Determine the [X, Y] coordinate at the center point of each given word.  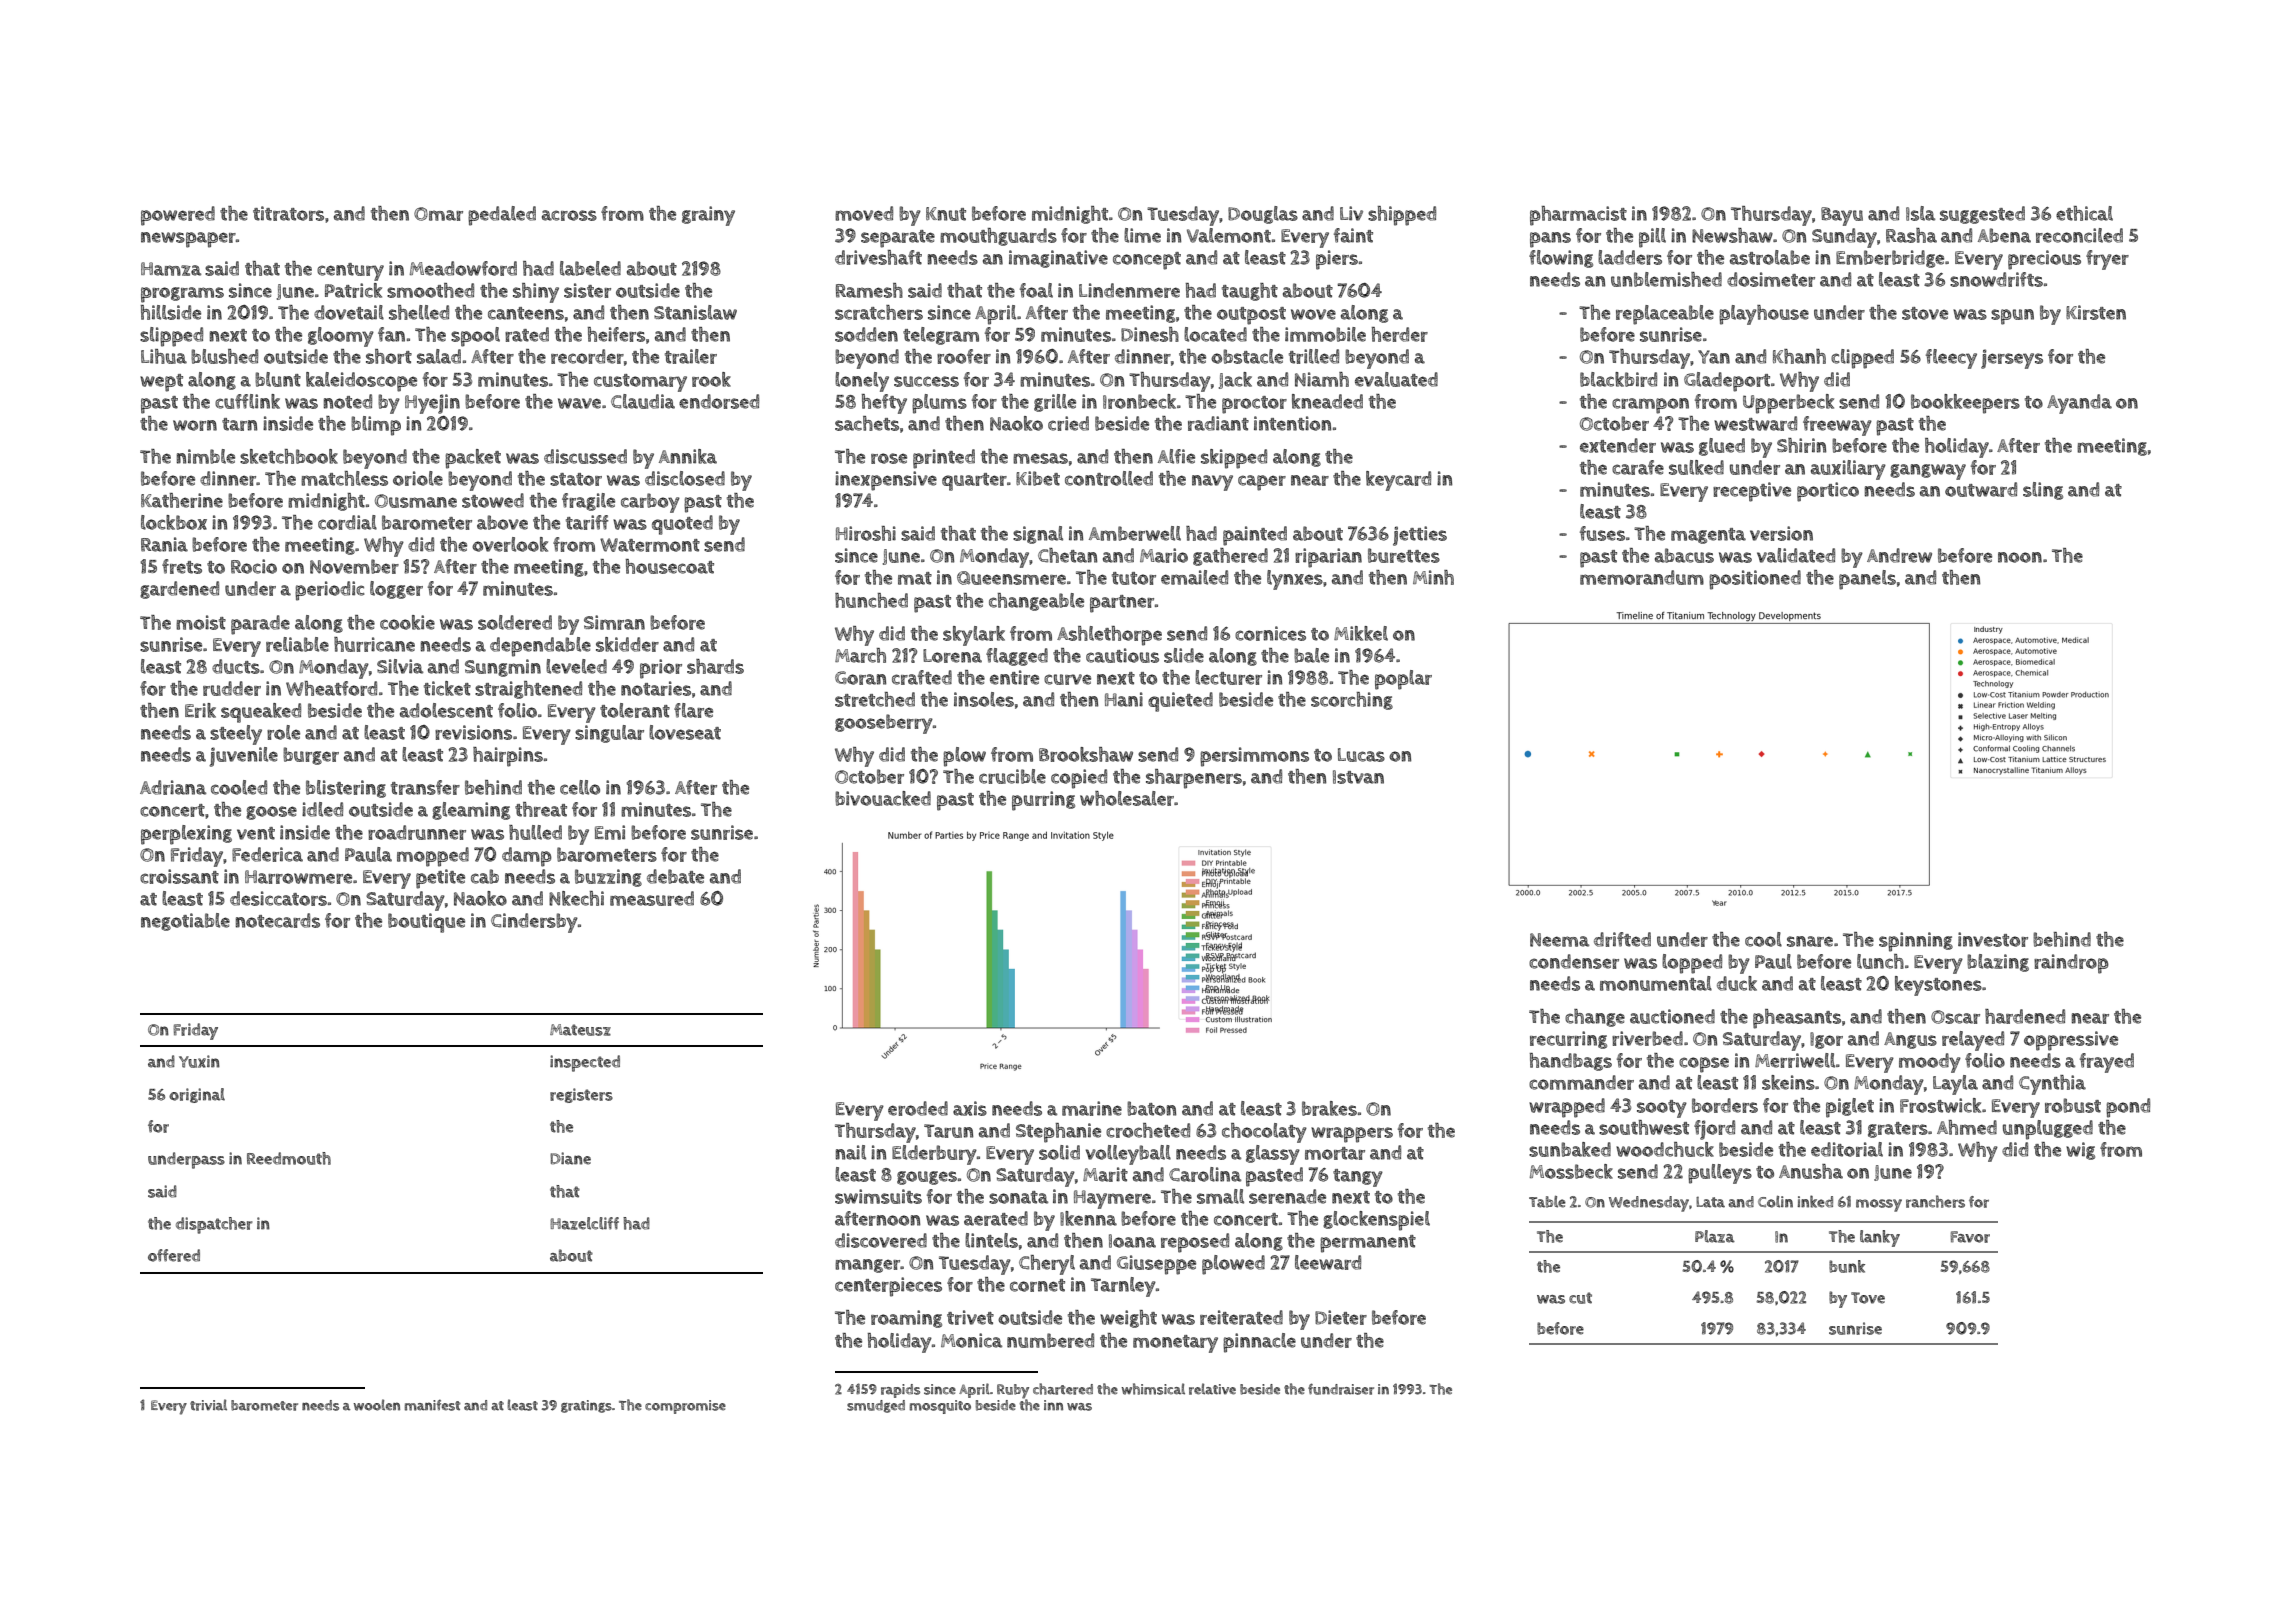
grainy [708, 216]
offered [174, 1255]
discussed [585, 456]
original [197, 1095]
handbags [1571, 1062]
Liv [1351, 213]
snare [1810, 941]
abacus [1684, 555]
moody [1930, 1063]
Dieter [1341, 1317]
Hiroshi [866, 533]
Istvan [1358, 777]
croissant [179, 876]
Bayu [1842, 216]
